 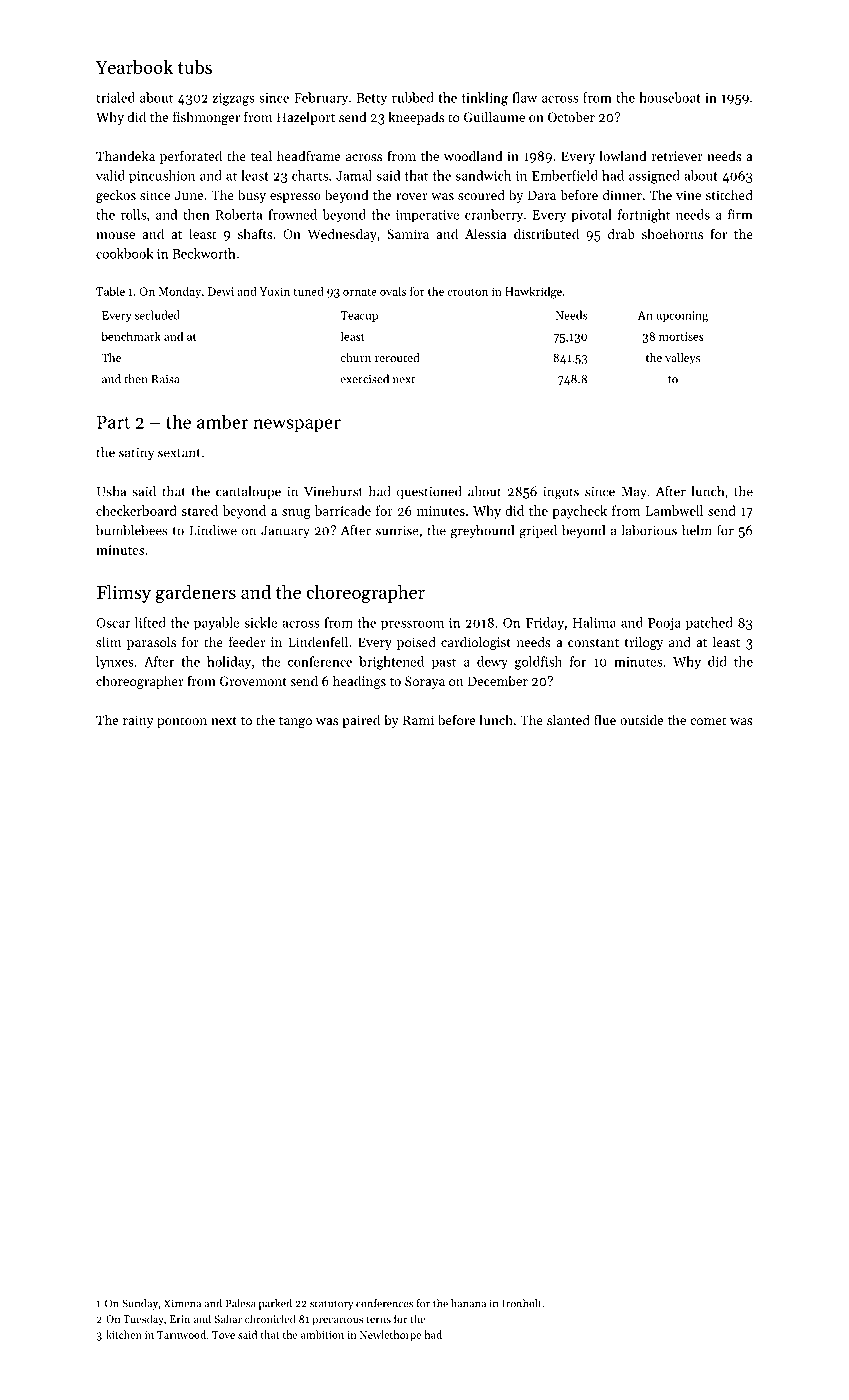 What do you see at coordinates (538, 532) in the screenshot?
I see `griped` at bounding box center [538, 532].
